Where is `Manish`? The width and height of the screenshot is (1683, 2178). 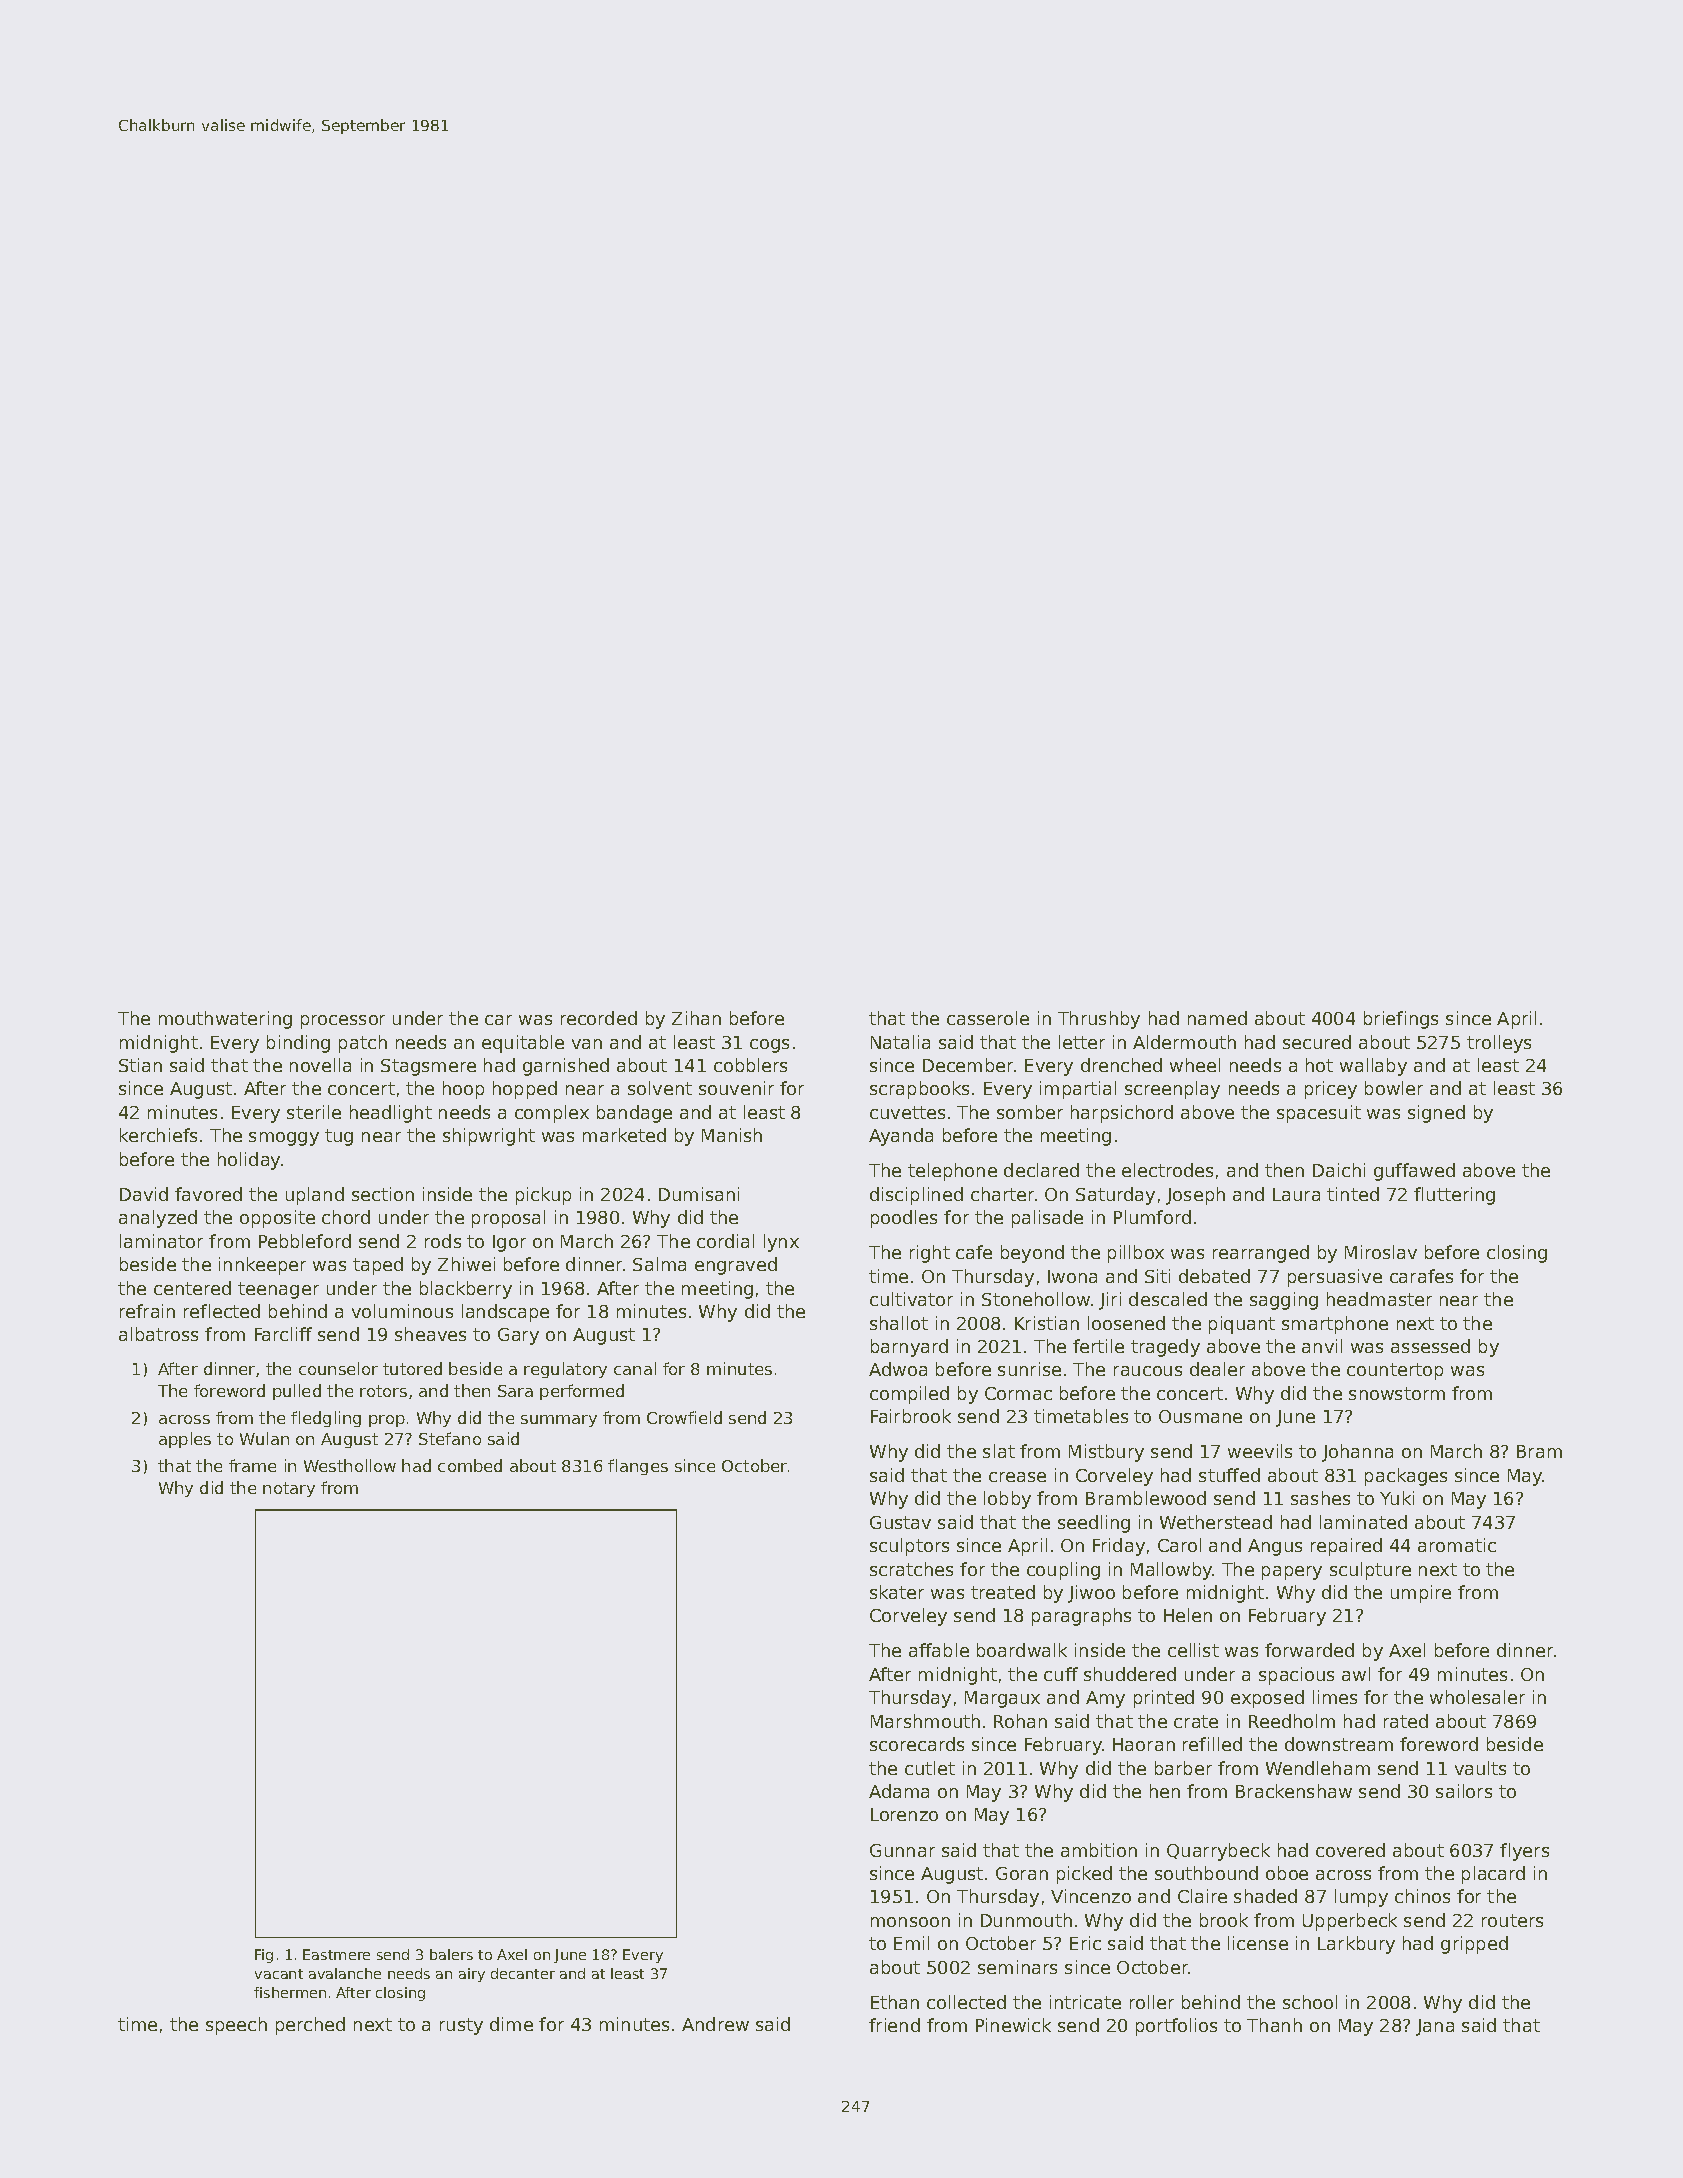 Manish is located at coordinates (732, 1135).
